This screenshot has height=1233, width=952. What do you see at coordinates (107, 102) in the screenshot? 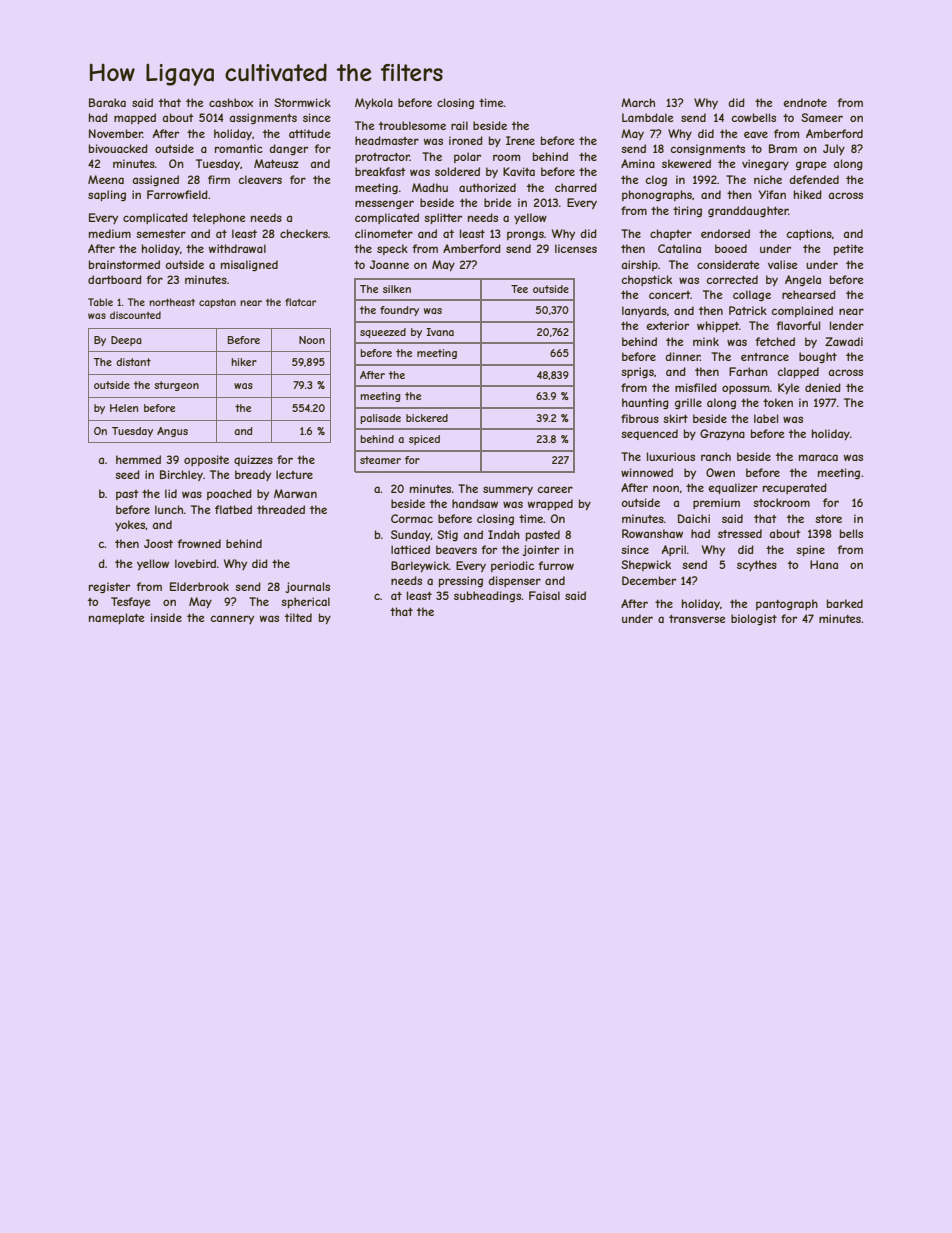
I see `Baraka` at bounding box center [107, 102].
